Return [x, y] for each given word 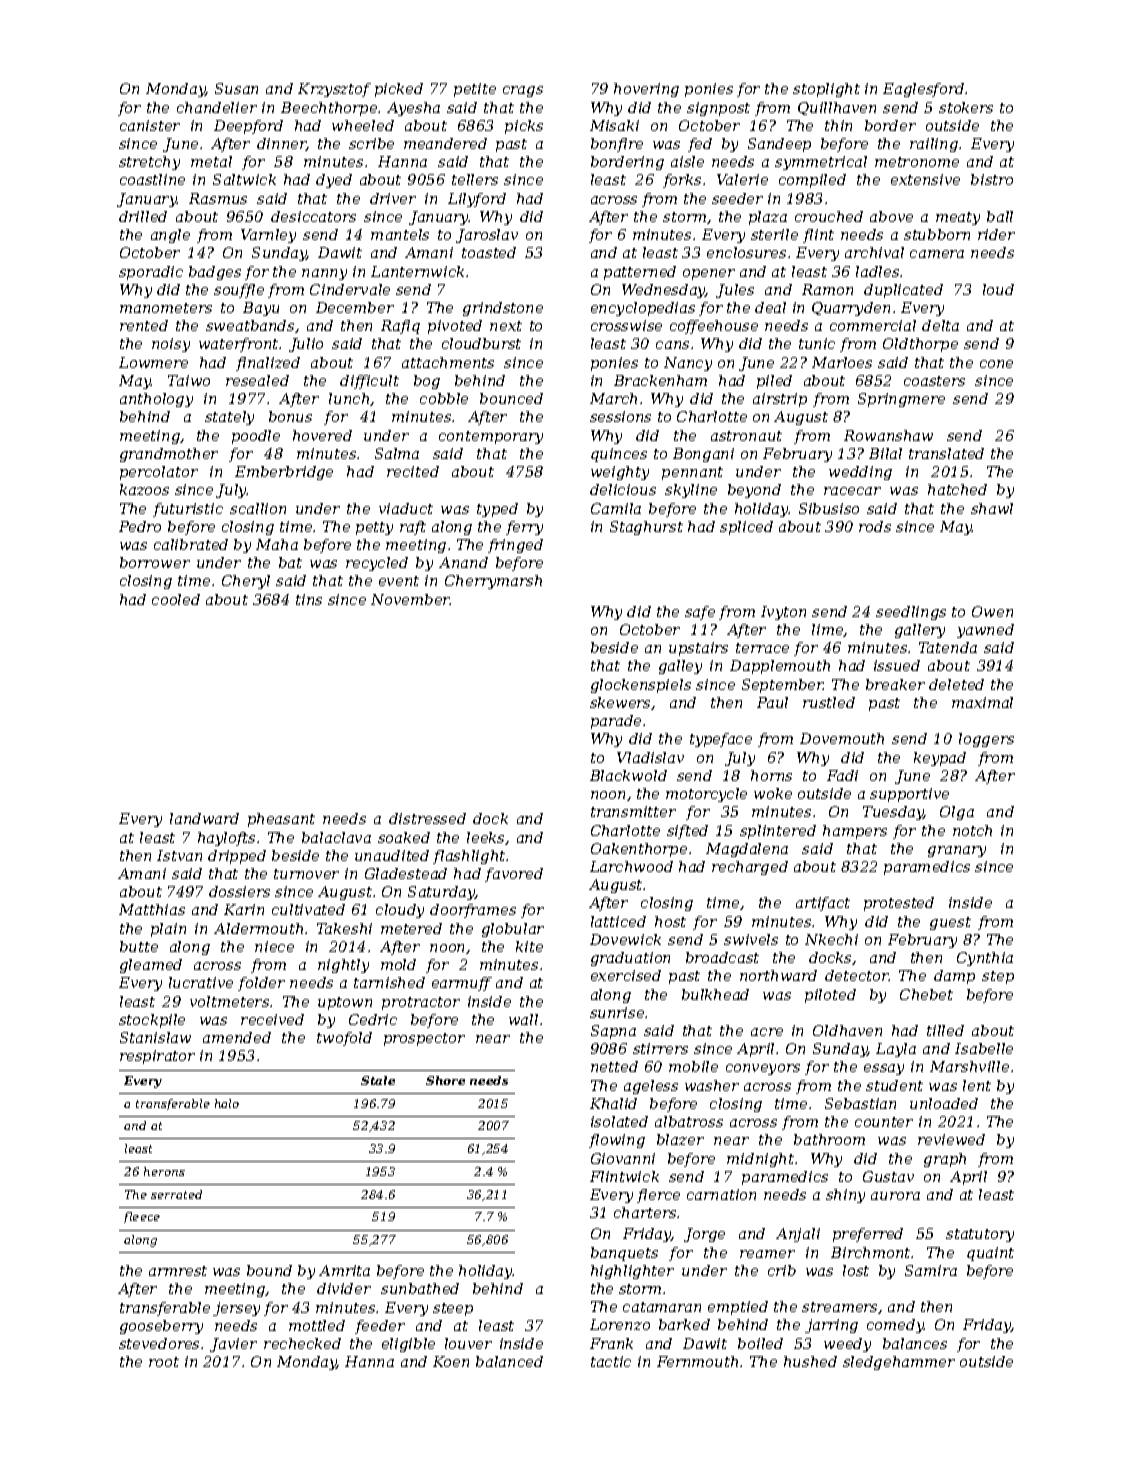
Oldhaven [847, 1030]
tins [309, 599]
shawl [992, 508]
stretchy [149, 163]
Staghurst [646, 528]
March [613, 398]
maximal [982, 702]
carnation [721, 1194]
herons [164, 1171]
